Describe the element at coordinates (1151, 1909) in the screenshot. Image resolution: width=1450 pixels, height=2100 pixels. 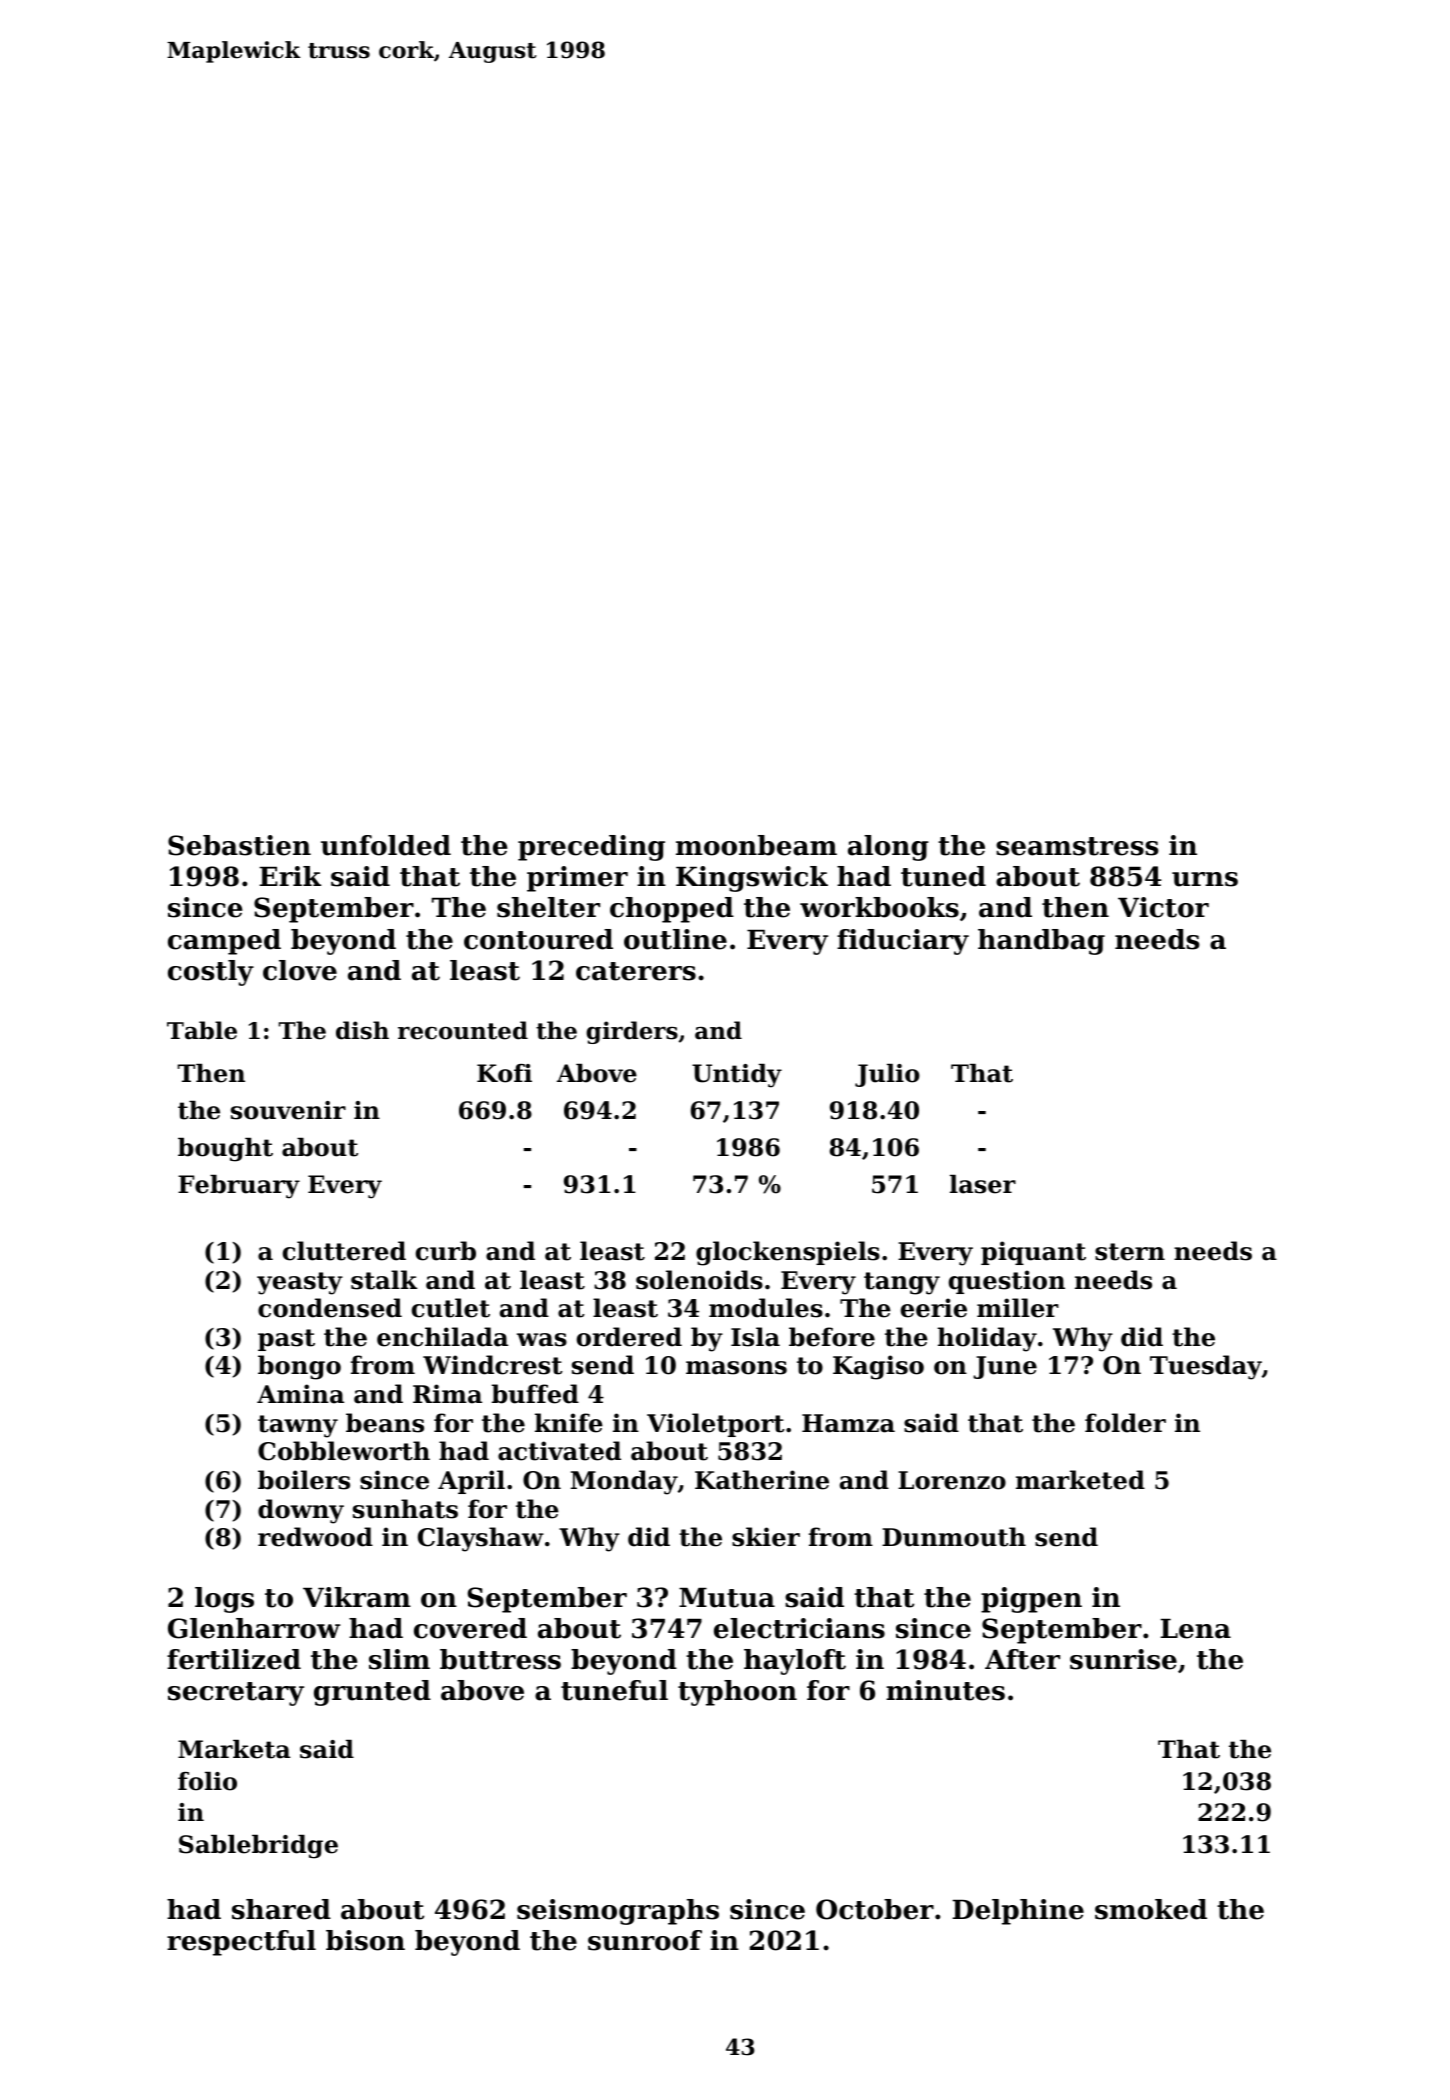
I see `smoked` at that location.
